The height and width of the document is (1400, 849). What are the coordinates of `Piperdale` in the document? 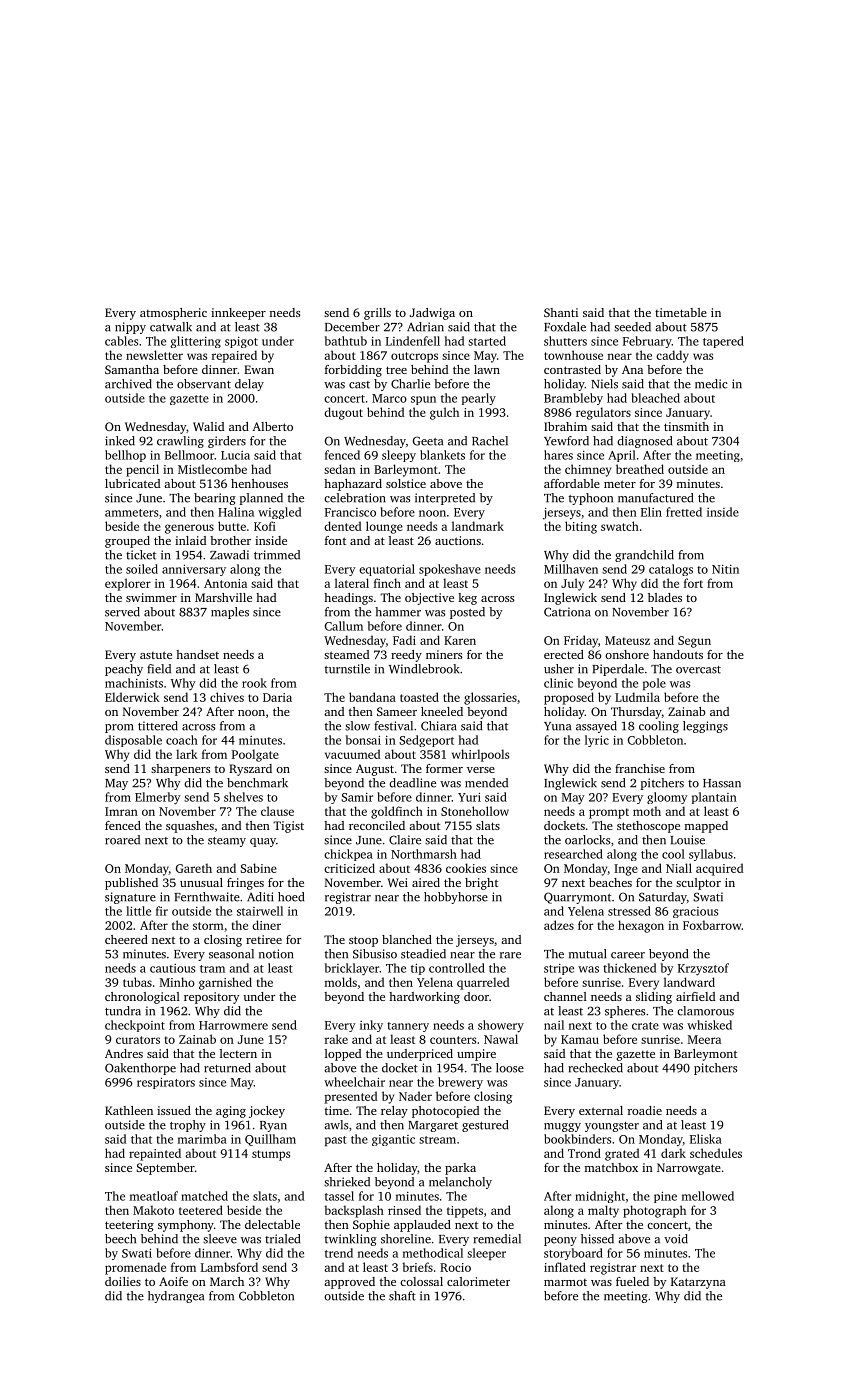 It's located at (618, 670).
